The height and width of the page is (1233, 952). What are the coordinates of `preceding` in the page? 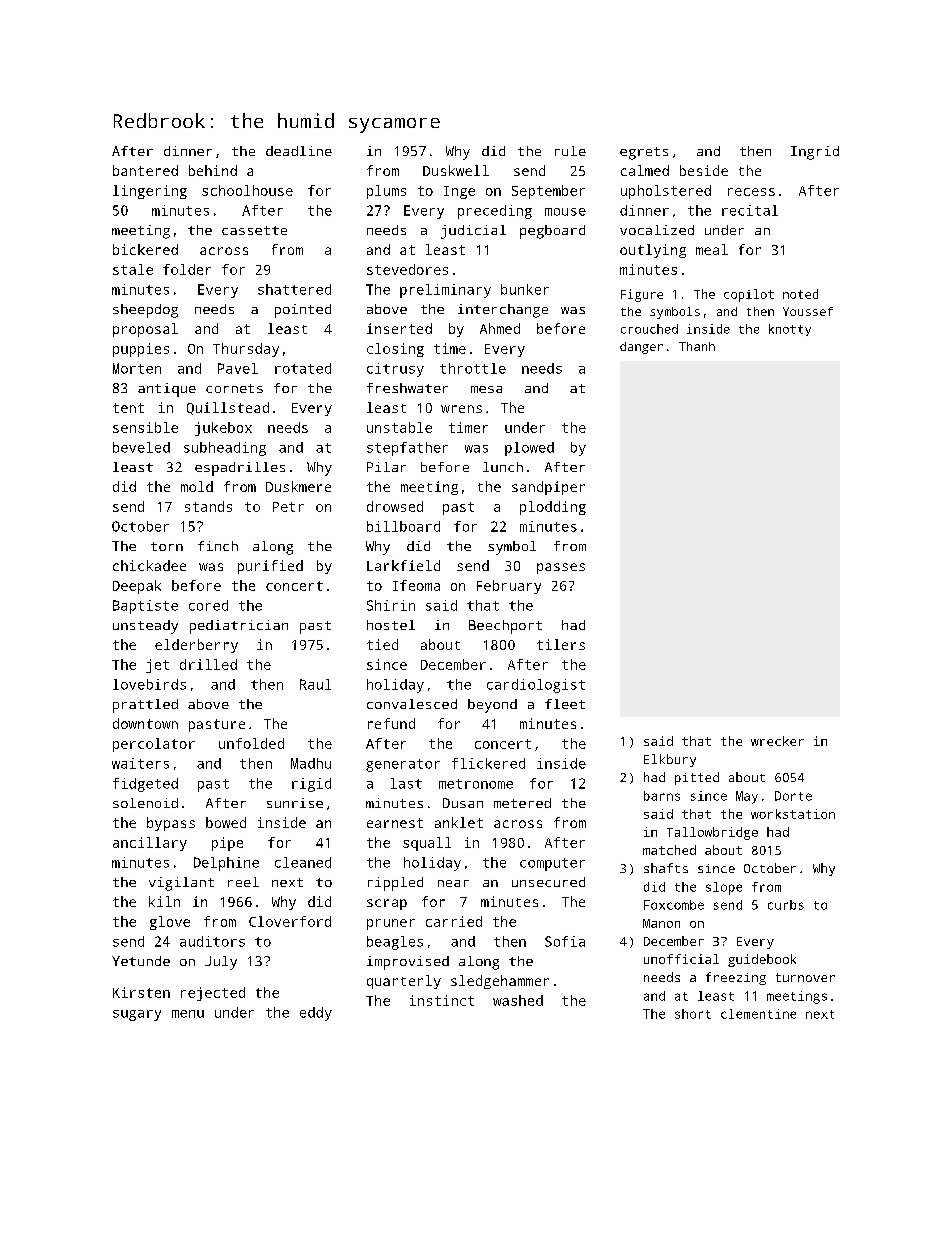 It's located at (495, 212).
